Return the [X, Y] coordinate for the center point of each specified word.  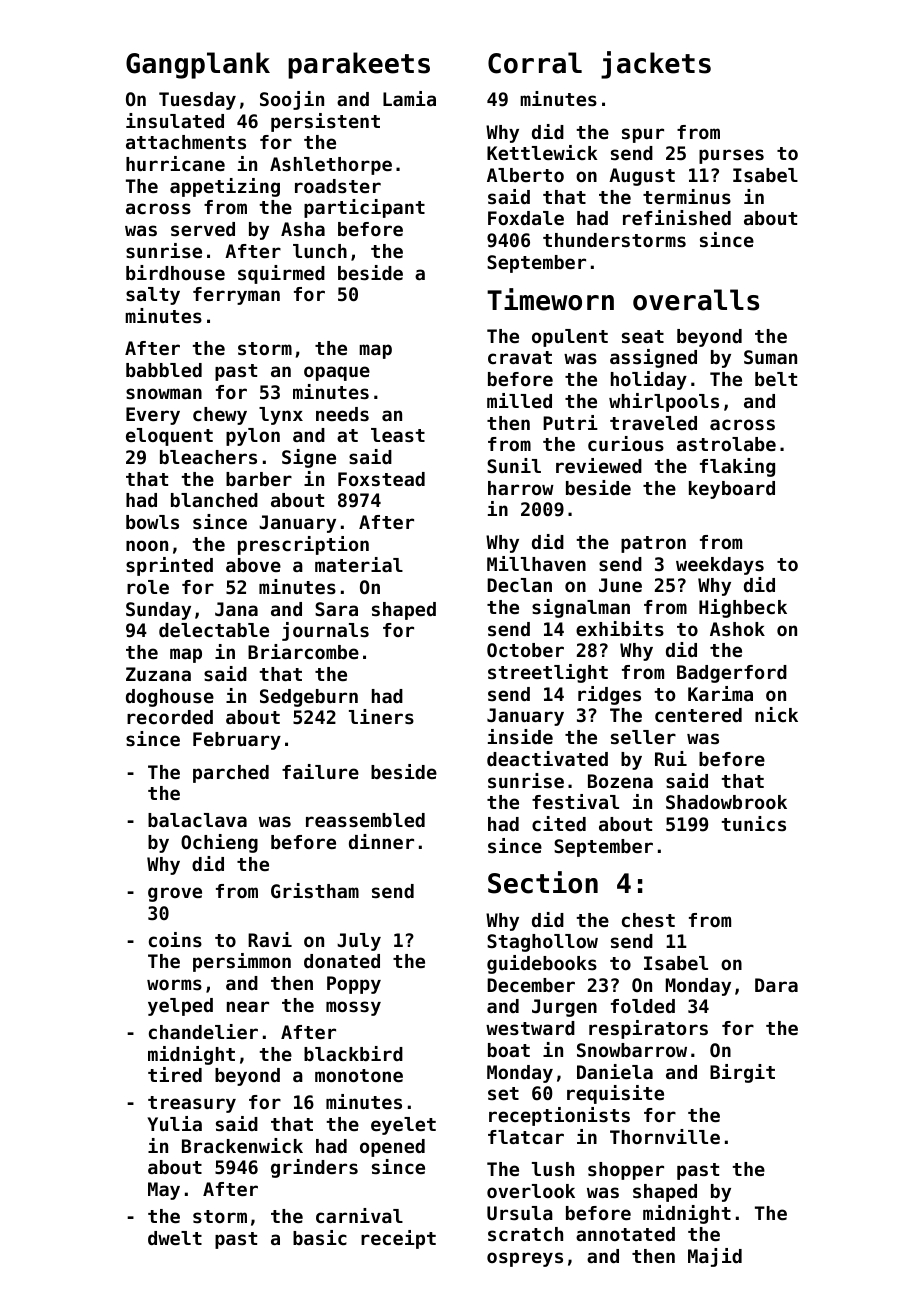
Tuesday [197, 101]
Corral [535, 63]
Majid [715, 1257]
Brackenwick [242, 1145]
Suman [770, 357]
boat [509, 1050]
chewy [220, 416]
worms [174, 985]
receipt [398, 1239]
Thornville [665, 1136]
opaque [337, 373]
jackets [656, 65]
